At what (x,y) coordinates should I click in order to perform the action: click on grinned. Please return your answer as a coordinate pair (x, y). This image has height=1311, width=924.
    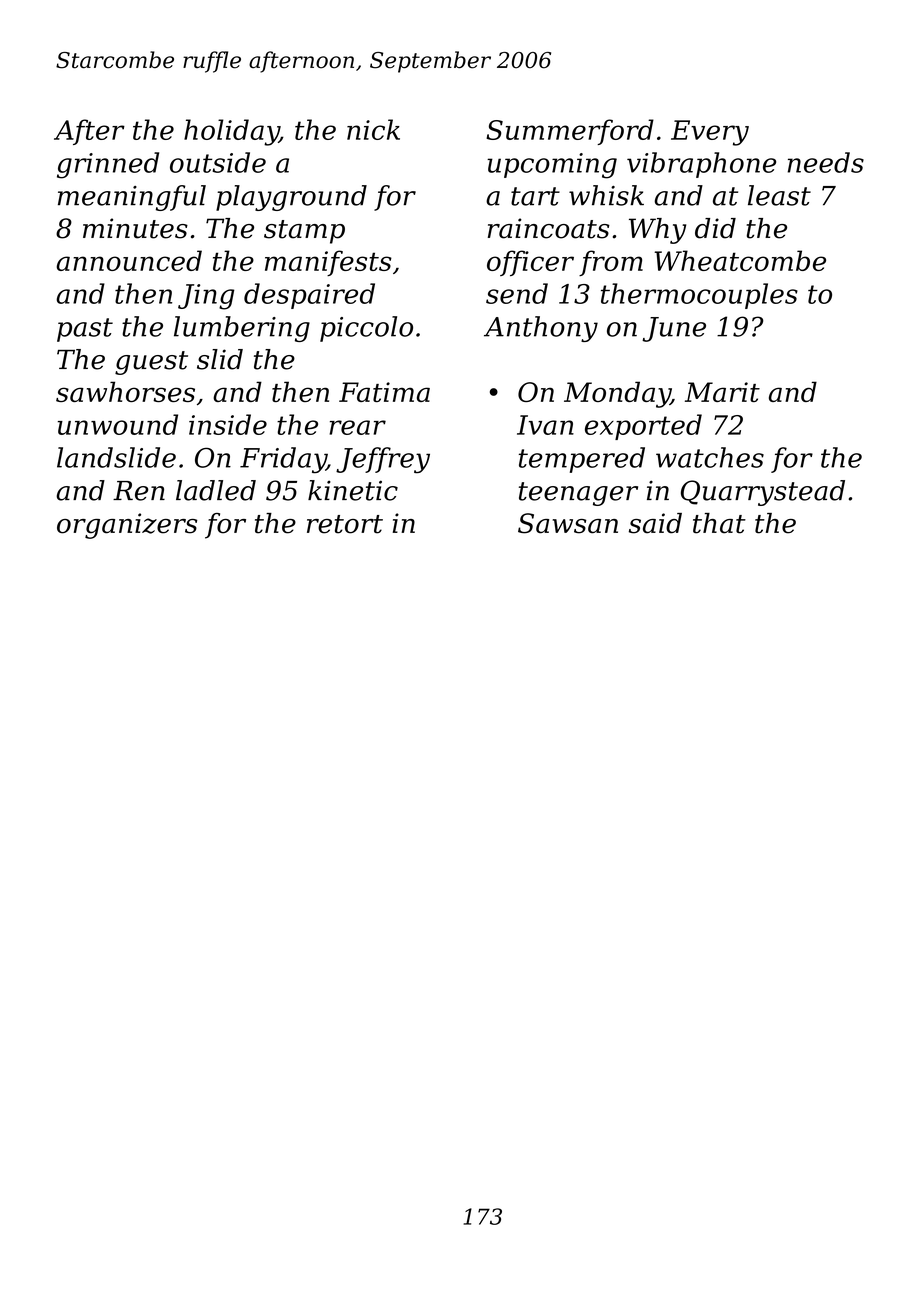
    Looking at the image, I should click on (108, 165).
